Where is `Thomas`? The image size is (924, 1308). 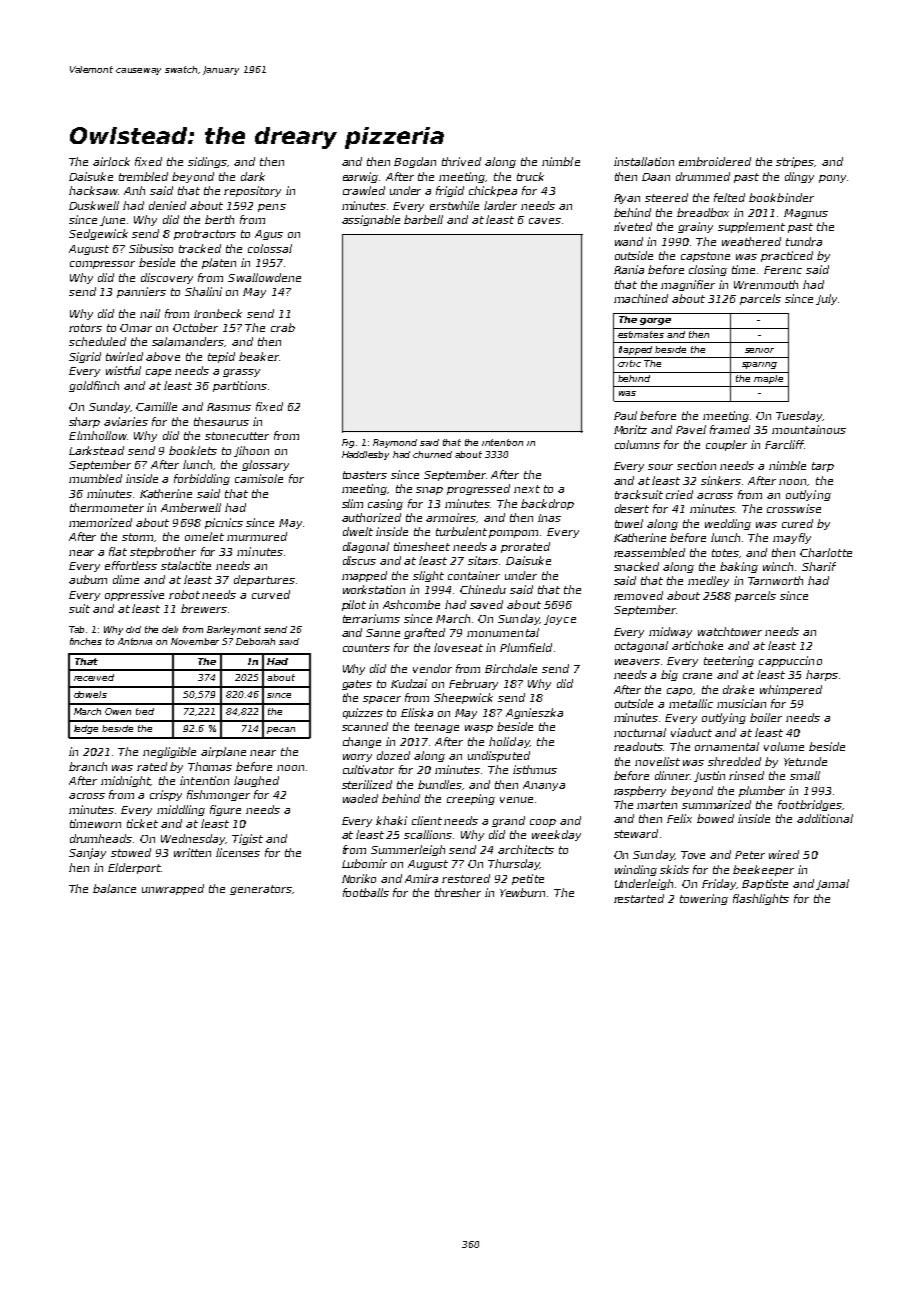 Thomas is located at coordinates (210, 766).
